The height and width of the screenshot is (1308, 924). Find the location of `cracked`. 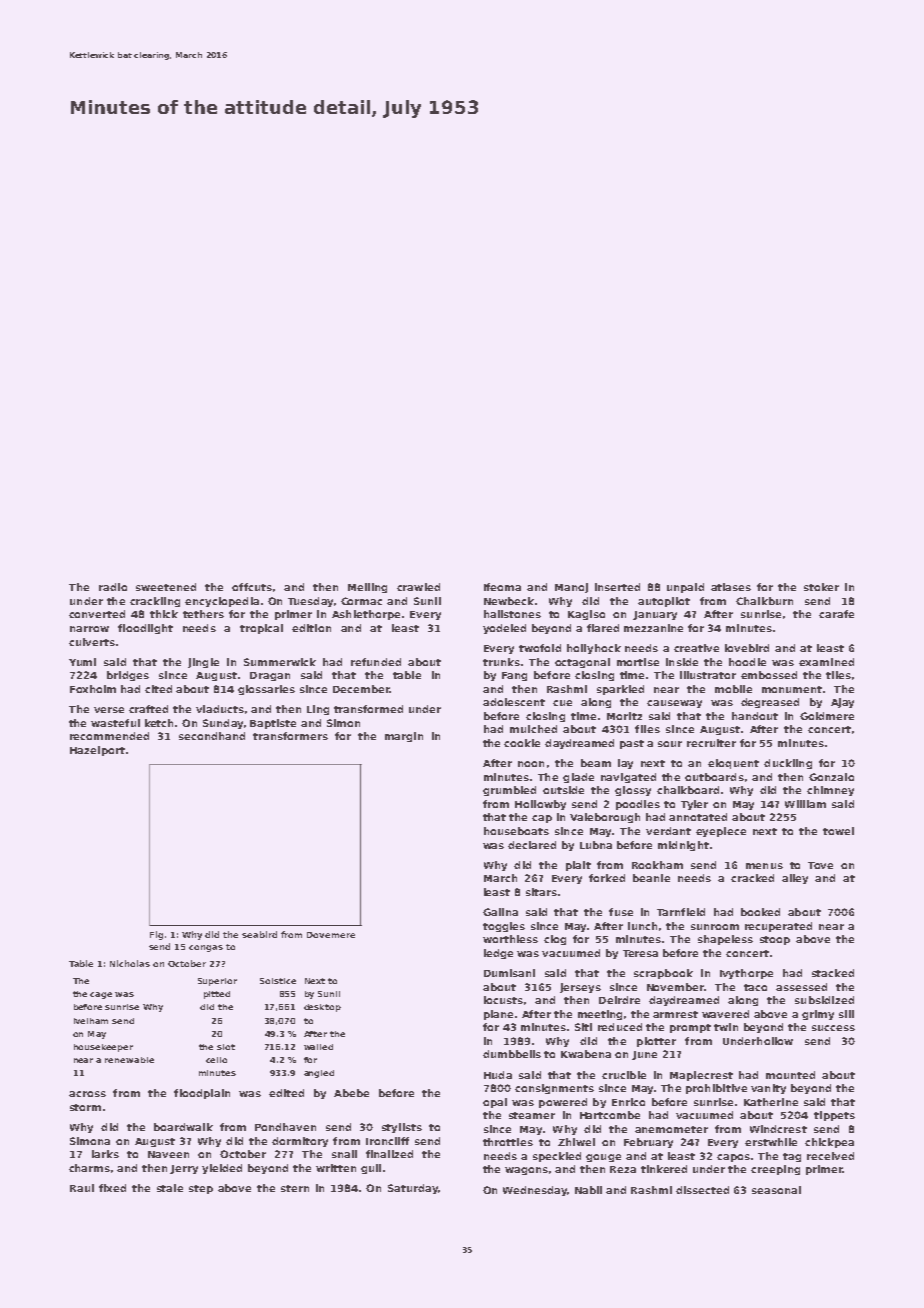

cracked is located at coordinates (752, 878).
